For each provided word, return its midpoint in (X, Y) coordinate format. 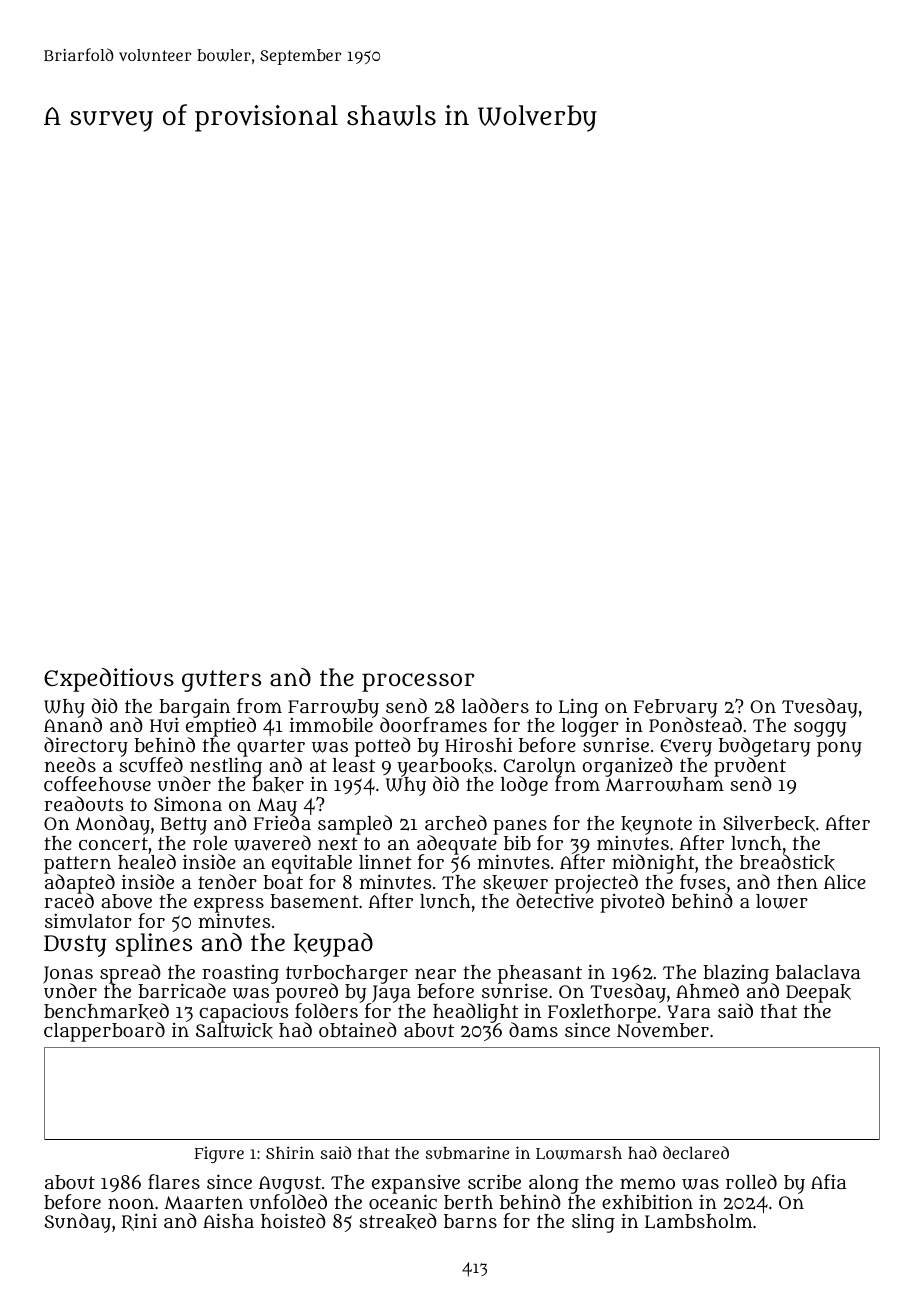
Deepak (818, 993)
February (676, 708)
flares (174, 1181)
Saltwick (234, 1031)
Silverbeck (769, 824)
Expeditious (109, 680)
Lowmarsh (579, 1153)
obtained (358, 1029)
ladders (495, 705)
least (354, 765)
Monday (112, 825)
